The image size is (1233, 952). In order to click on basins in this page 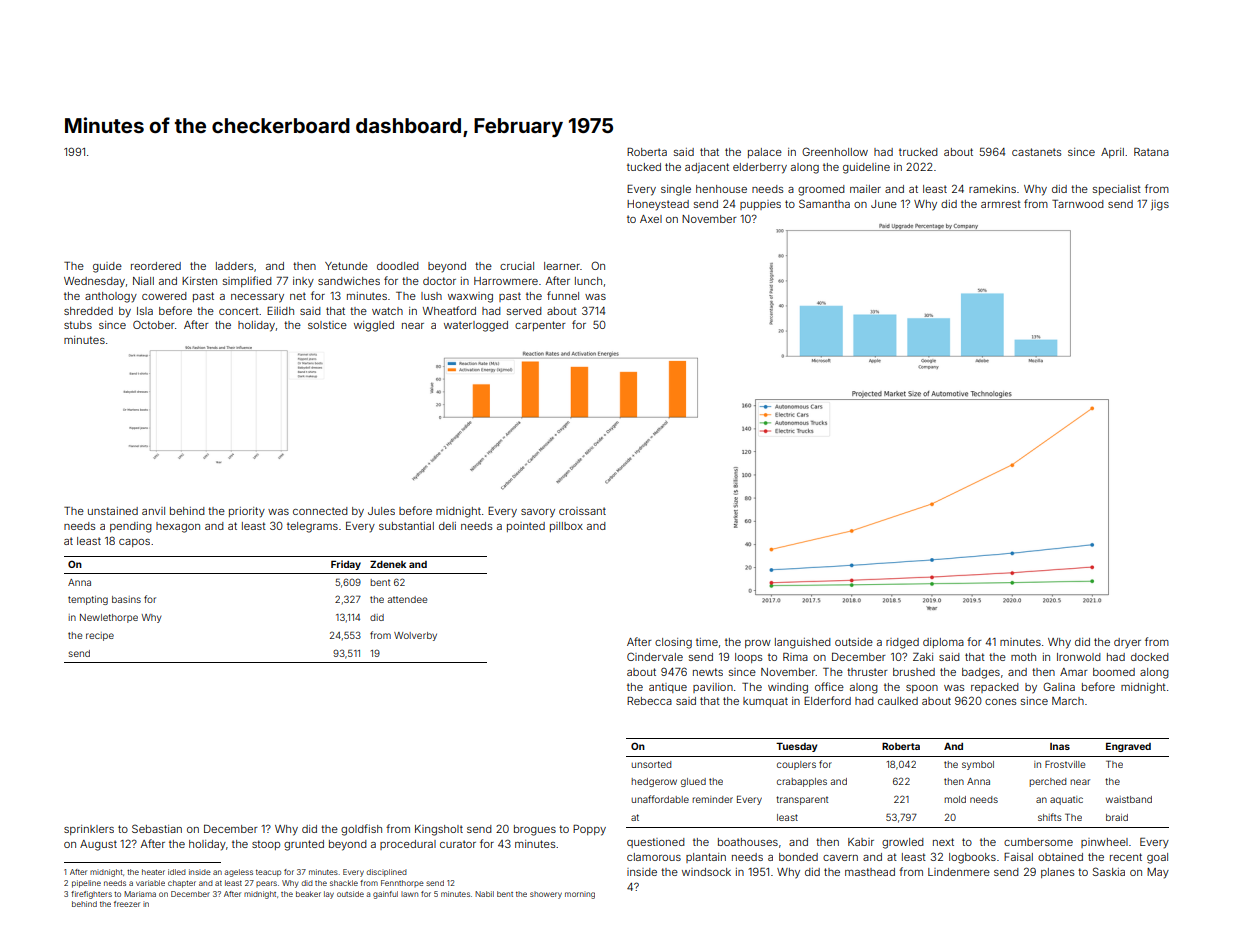, I will do `click(126, 599)`.
